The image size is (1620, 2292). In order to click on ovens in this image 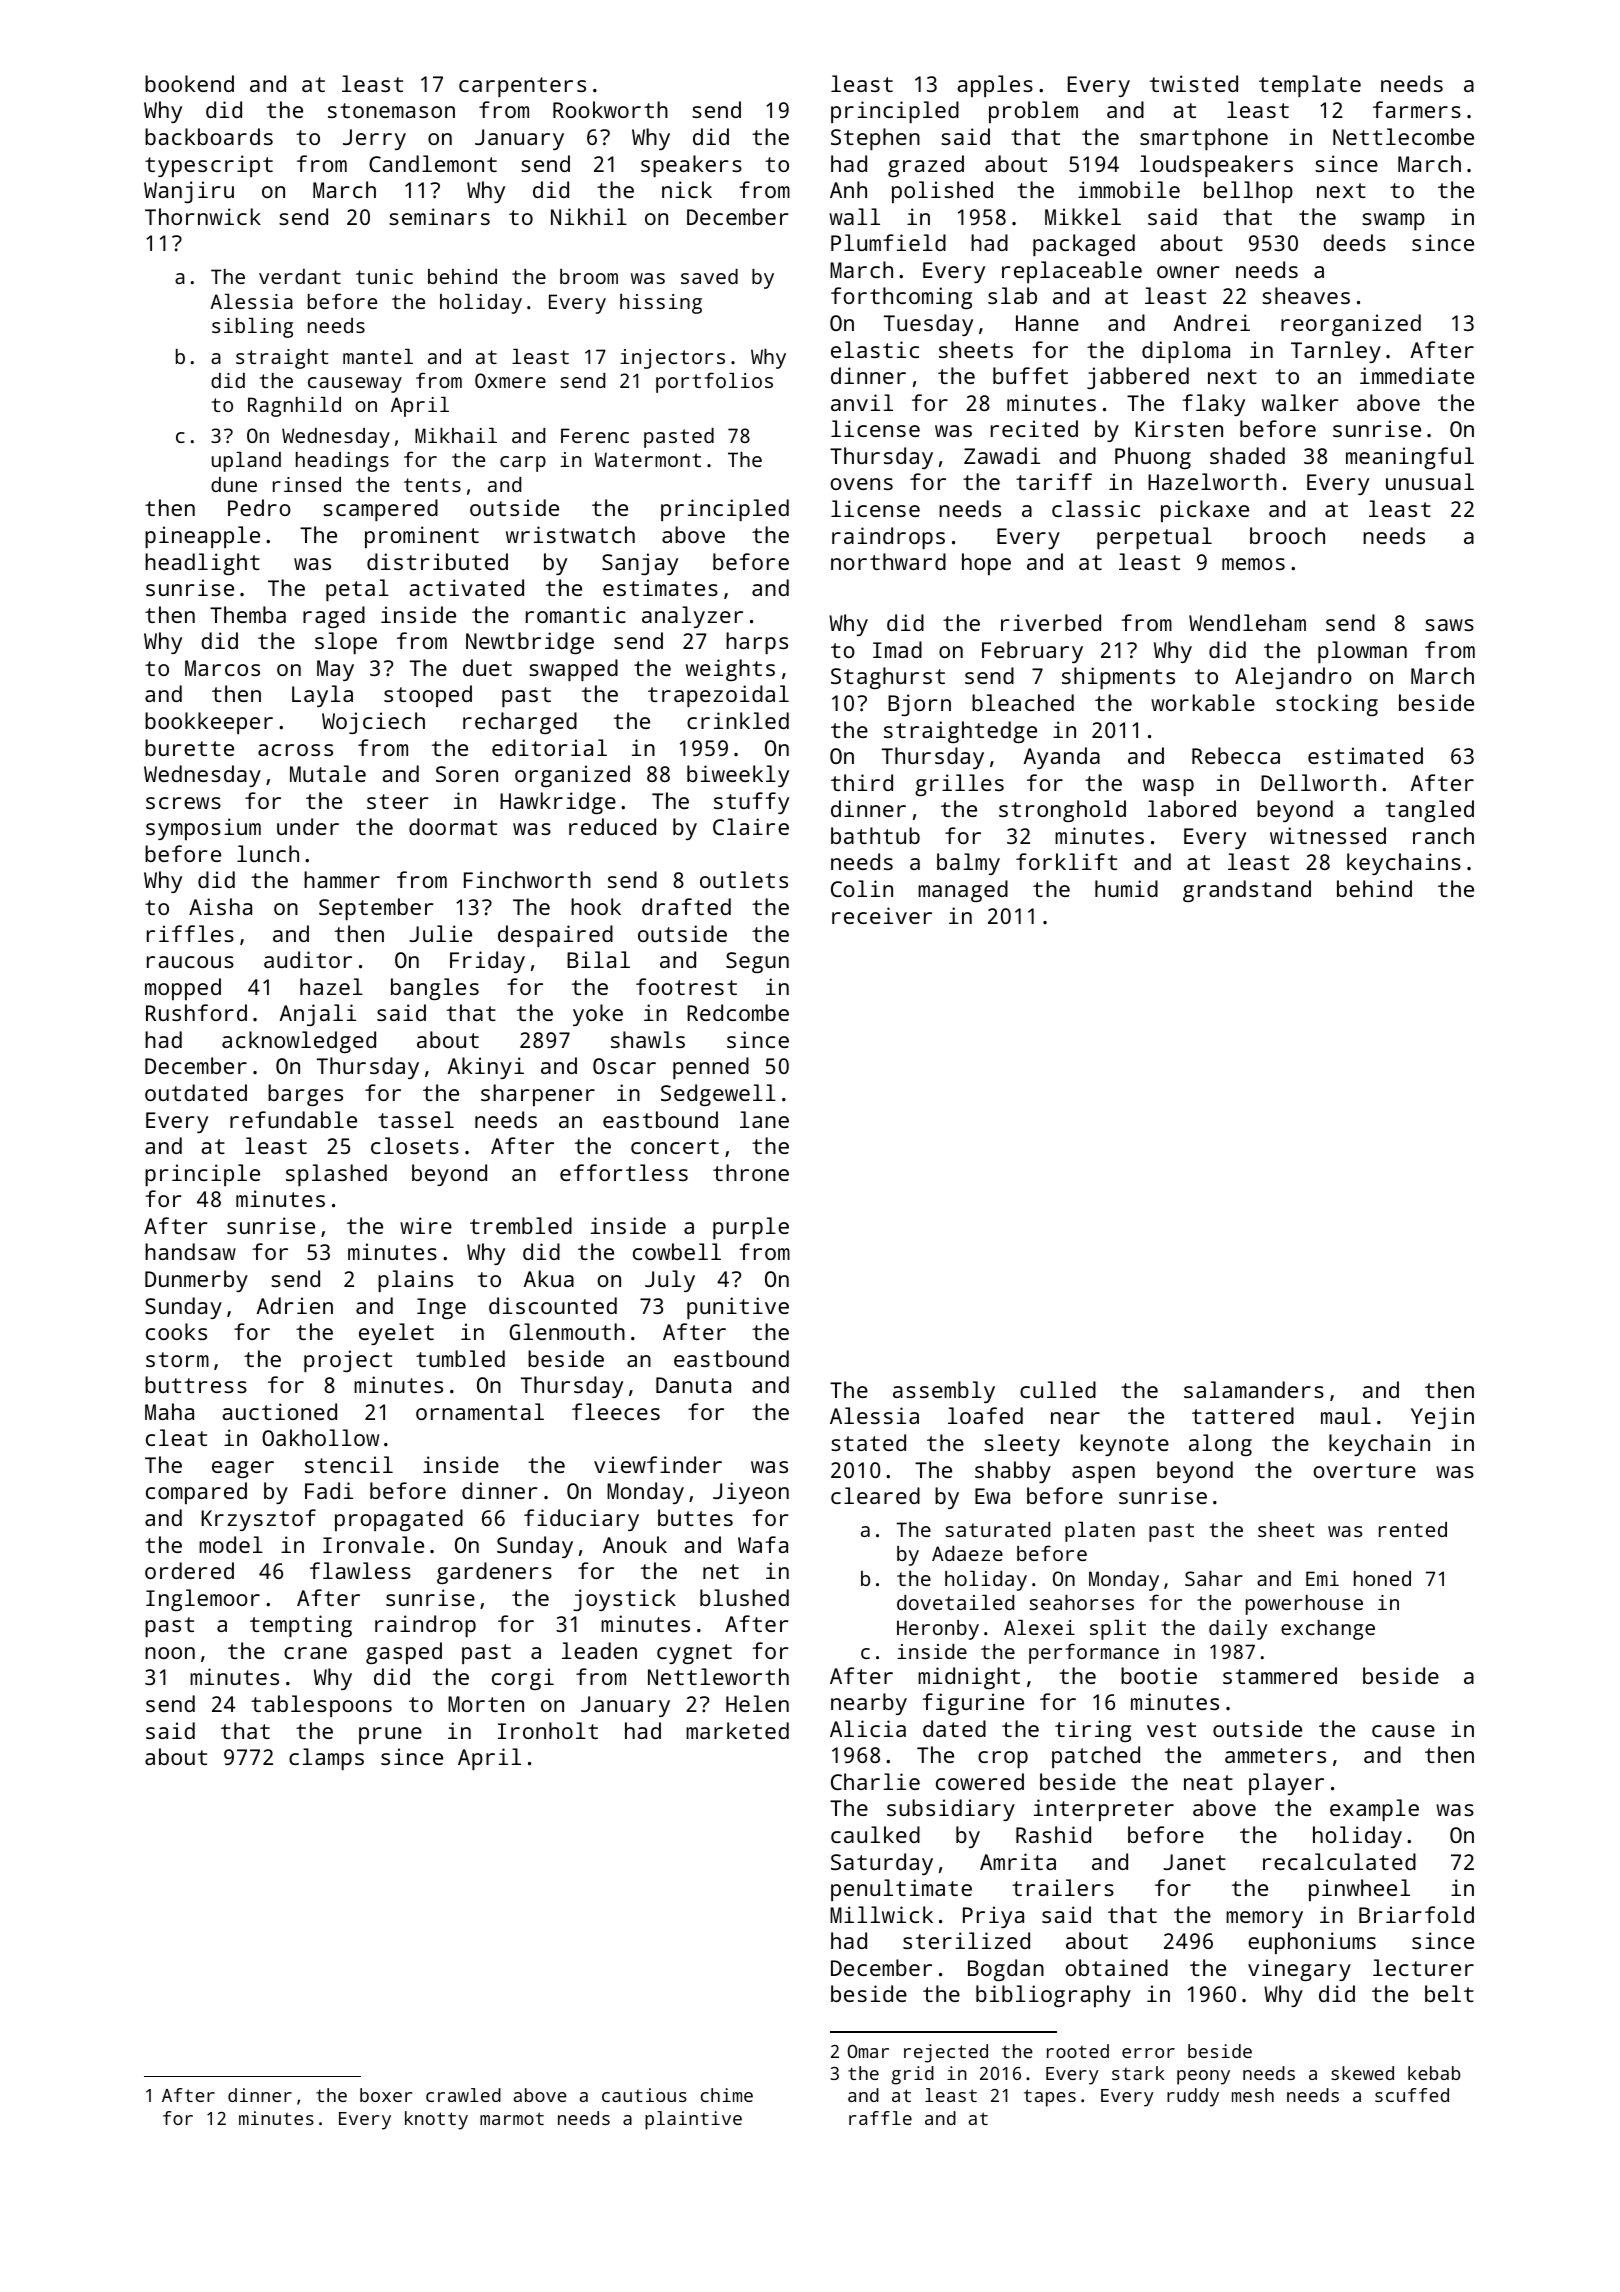, I will do `click(861, 484)`.
